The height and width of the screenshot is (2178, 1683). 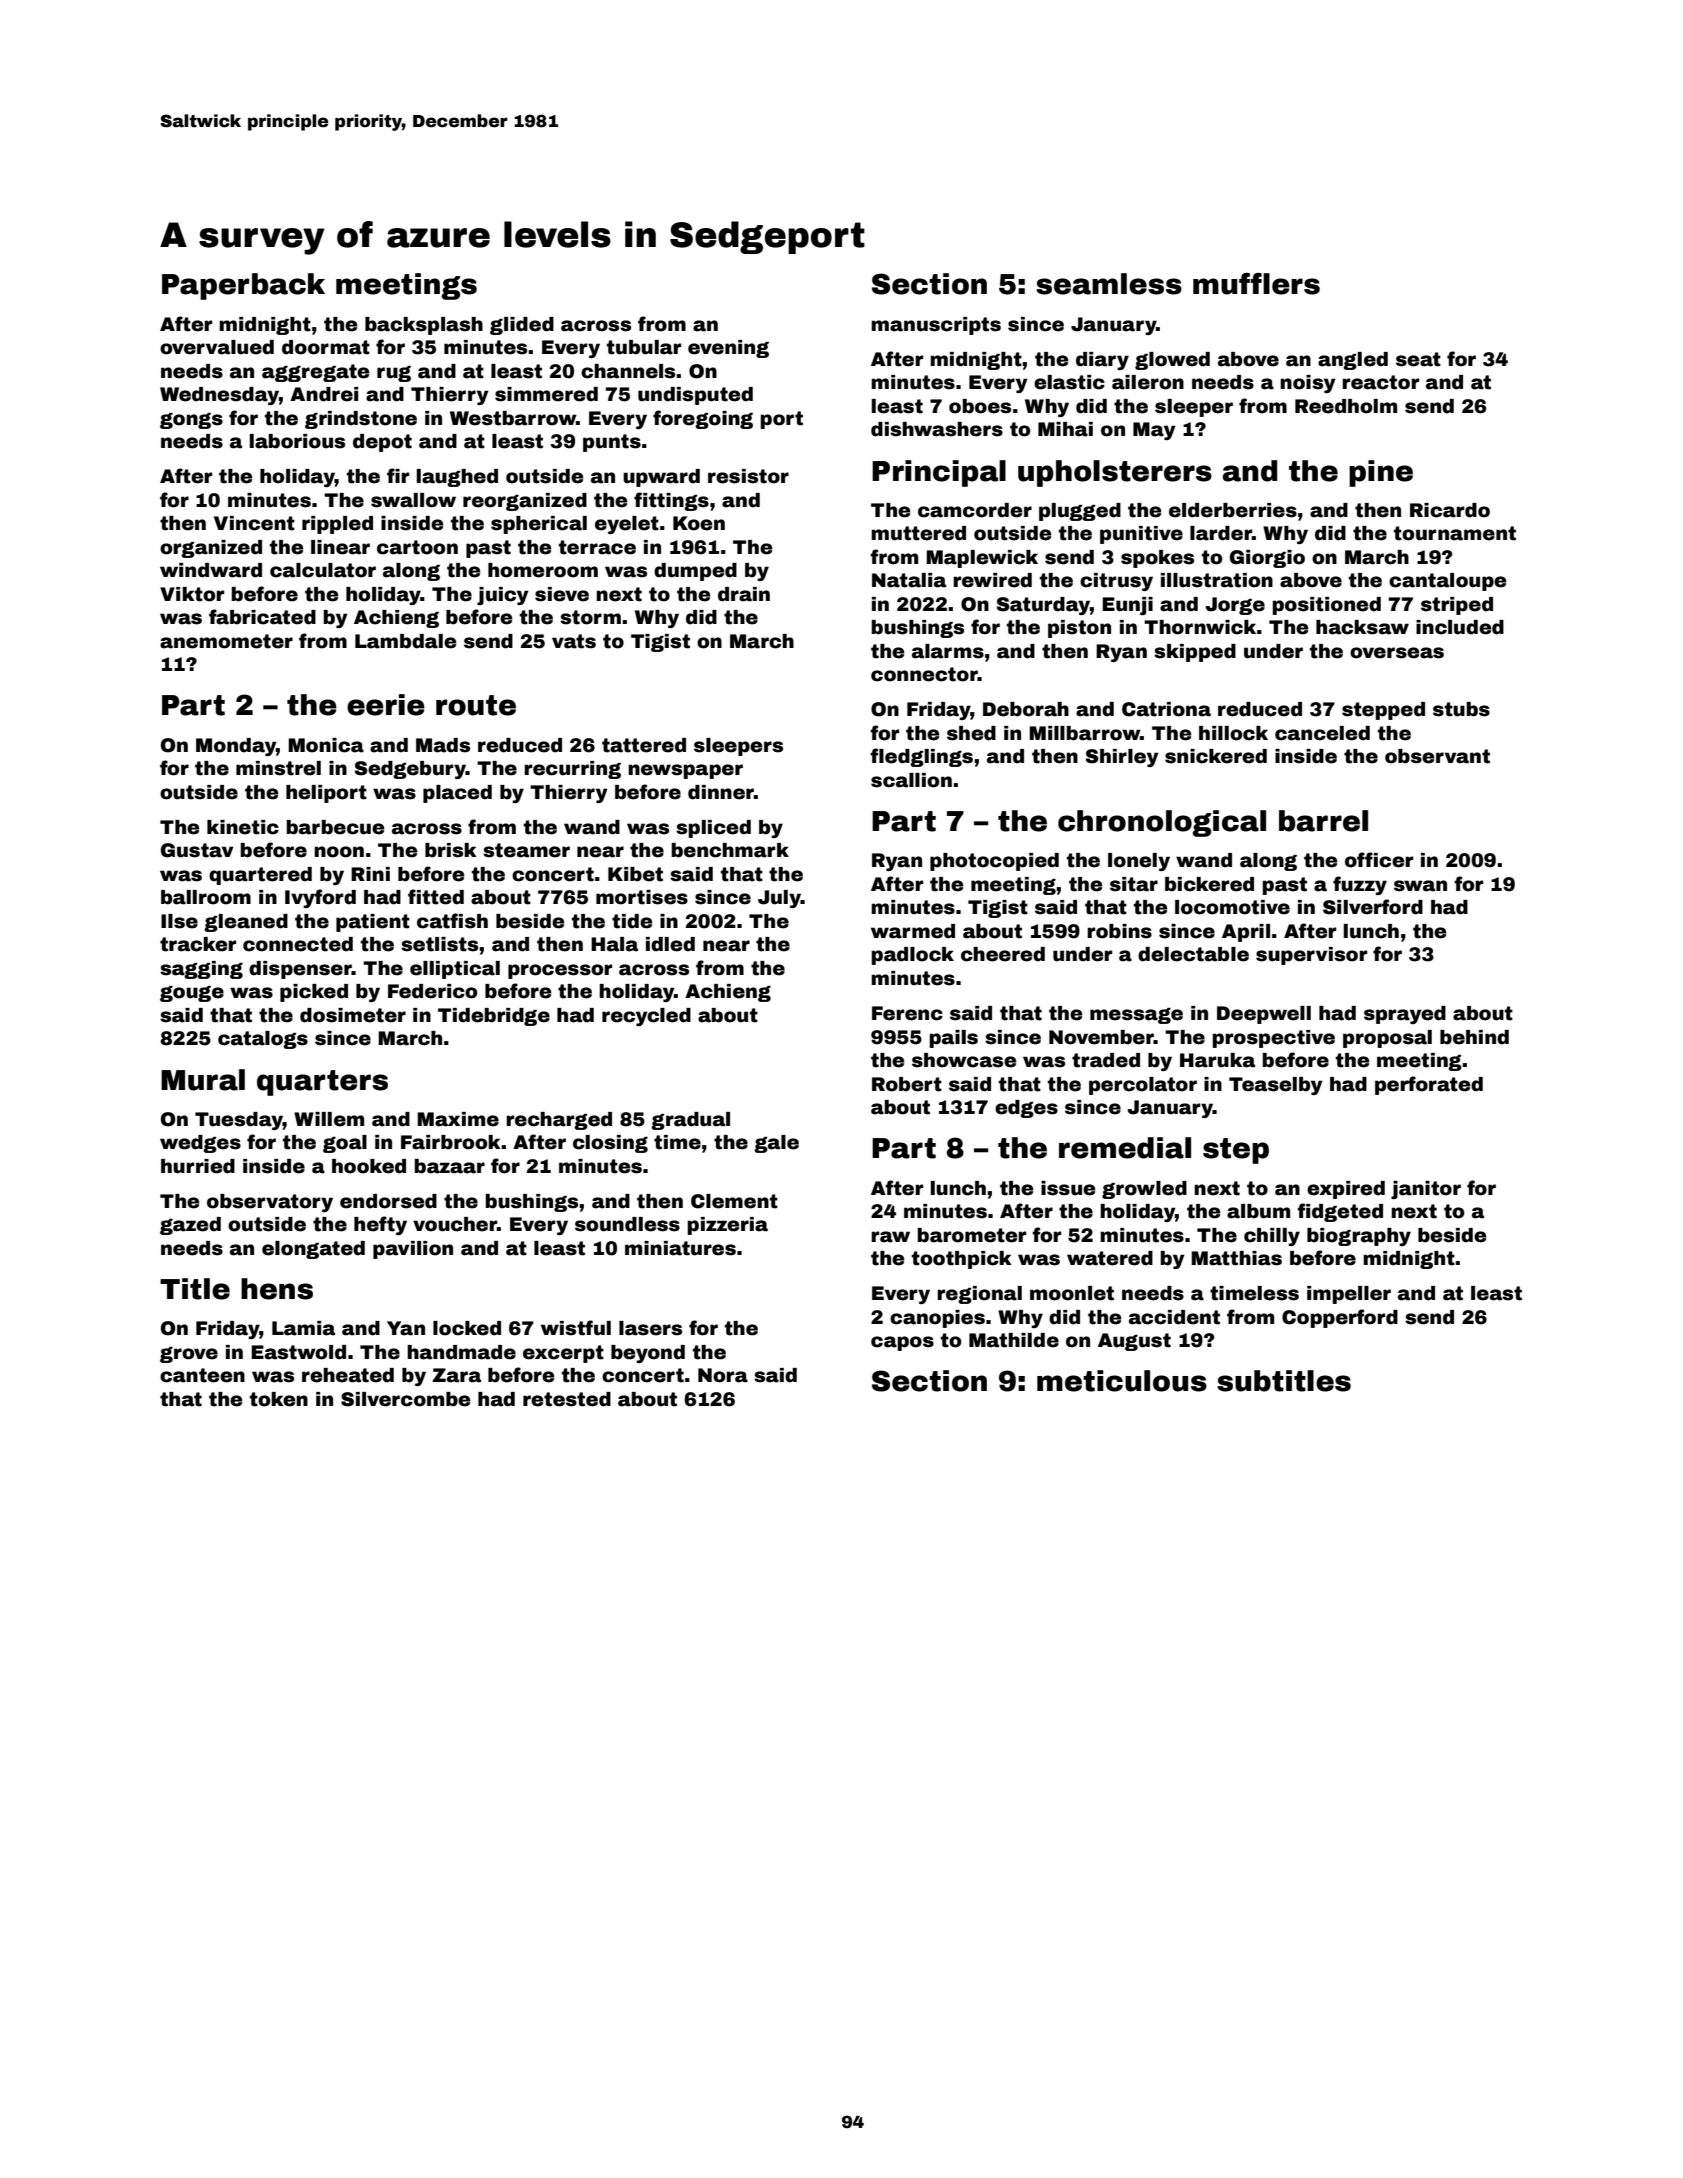 I want to click on May, so click(x=1154, y=431).
